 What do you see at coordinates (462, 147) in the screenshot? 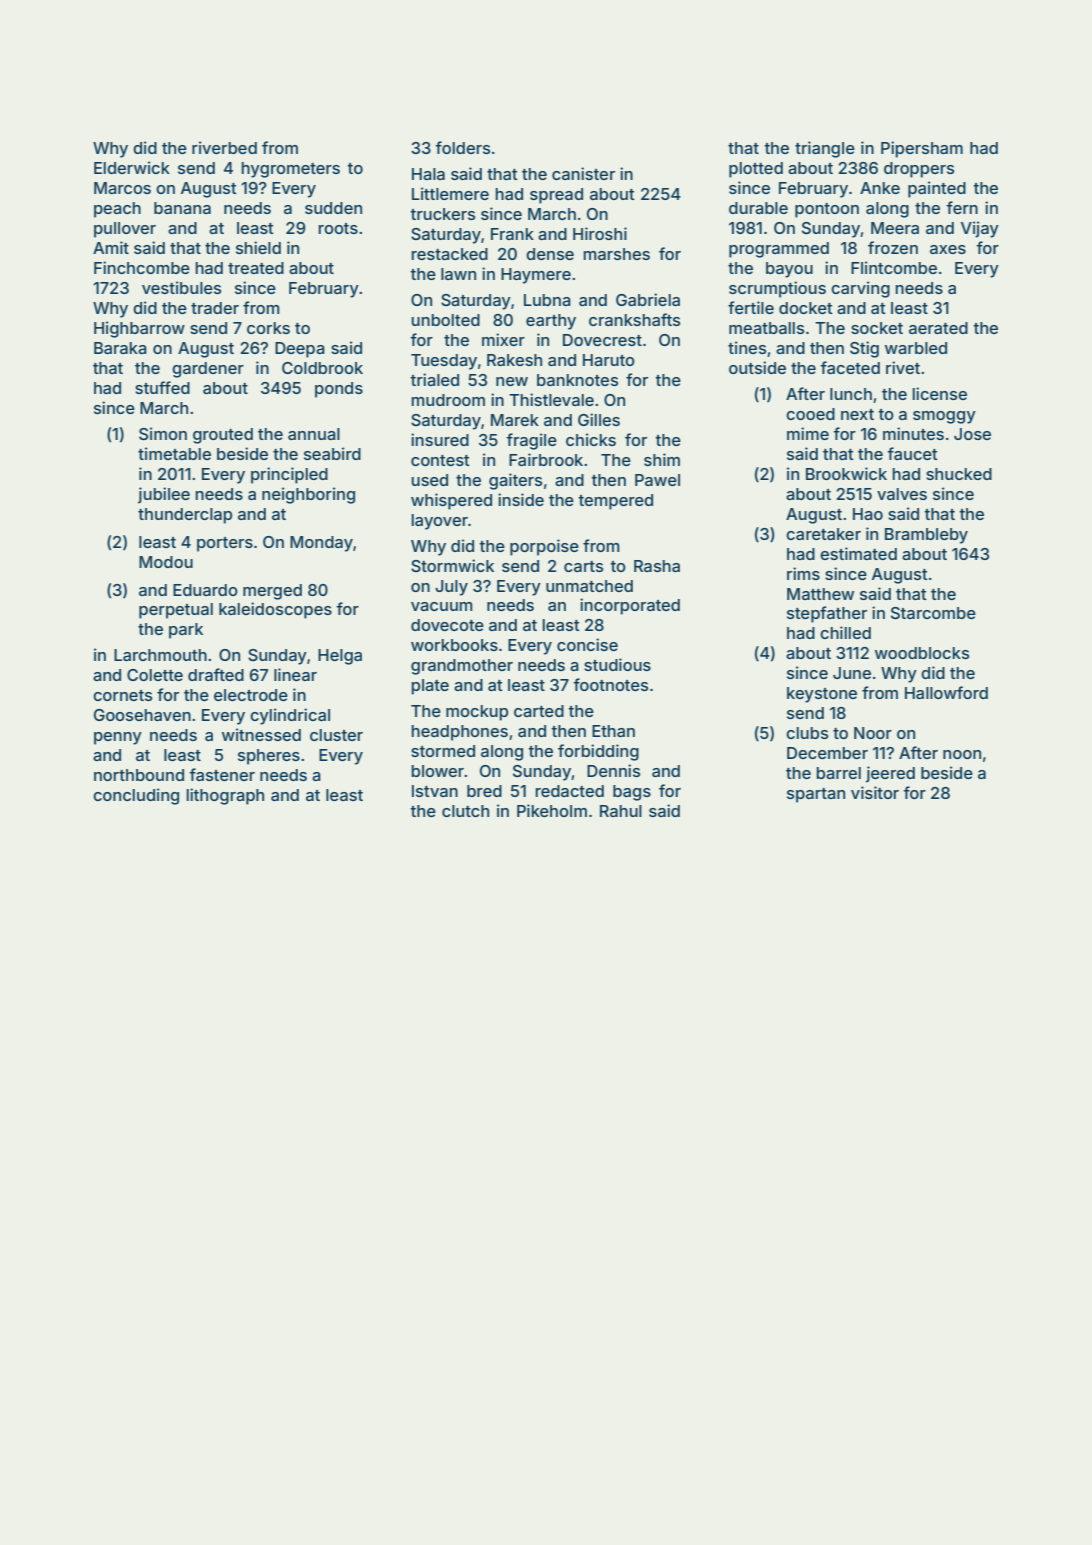
I see `folders` at bounding box center [462, 147].
